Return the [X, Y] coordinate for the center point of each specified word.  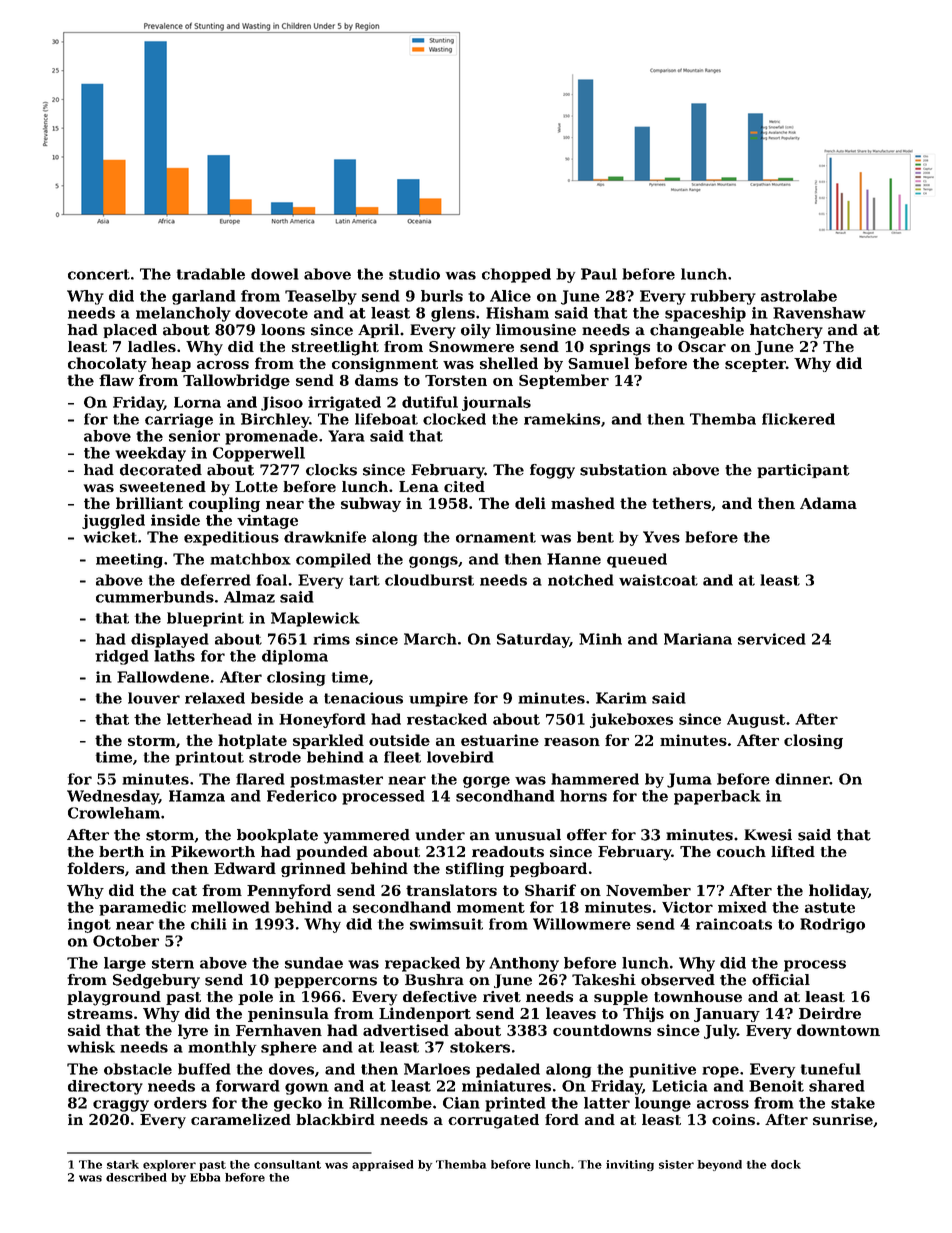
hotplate [252, 741]
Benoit [776, 1086]
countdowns [602, 1030]
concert [99, 274]
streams [100, 1014]
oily [476, 331]
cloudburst [429, 580]
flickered [798, 419]
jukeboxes [631, 720]
